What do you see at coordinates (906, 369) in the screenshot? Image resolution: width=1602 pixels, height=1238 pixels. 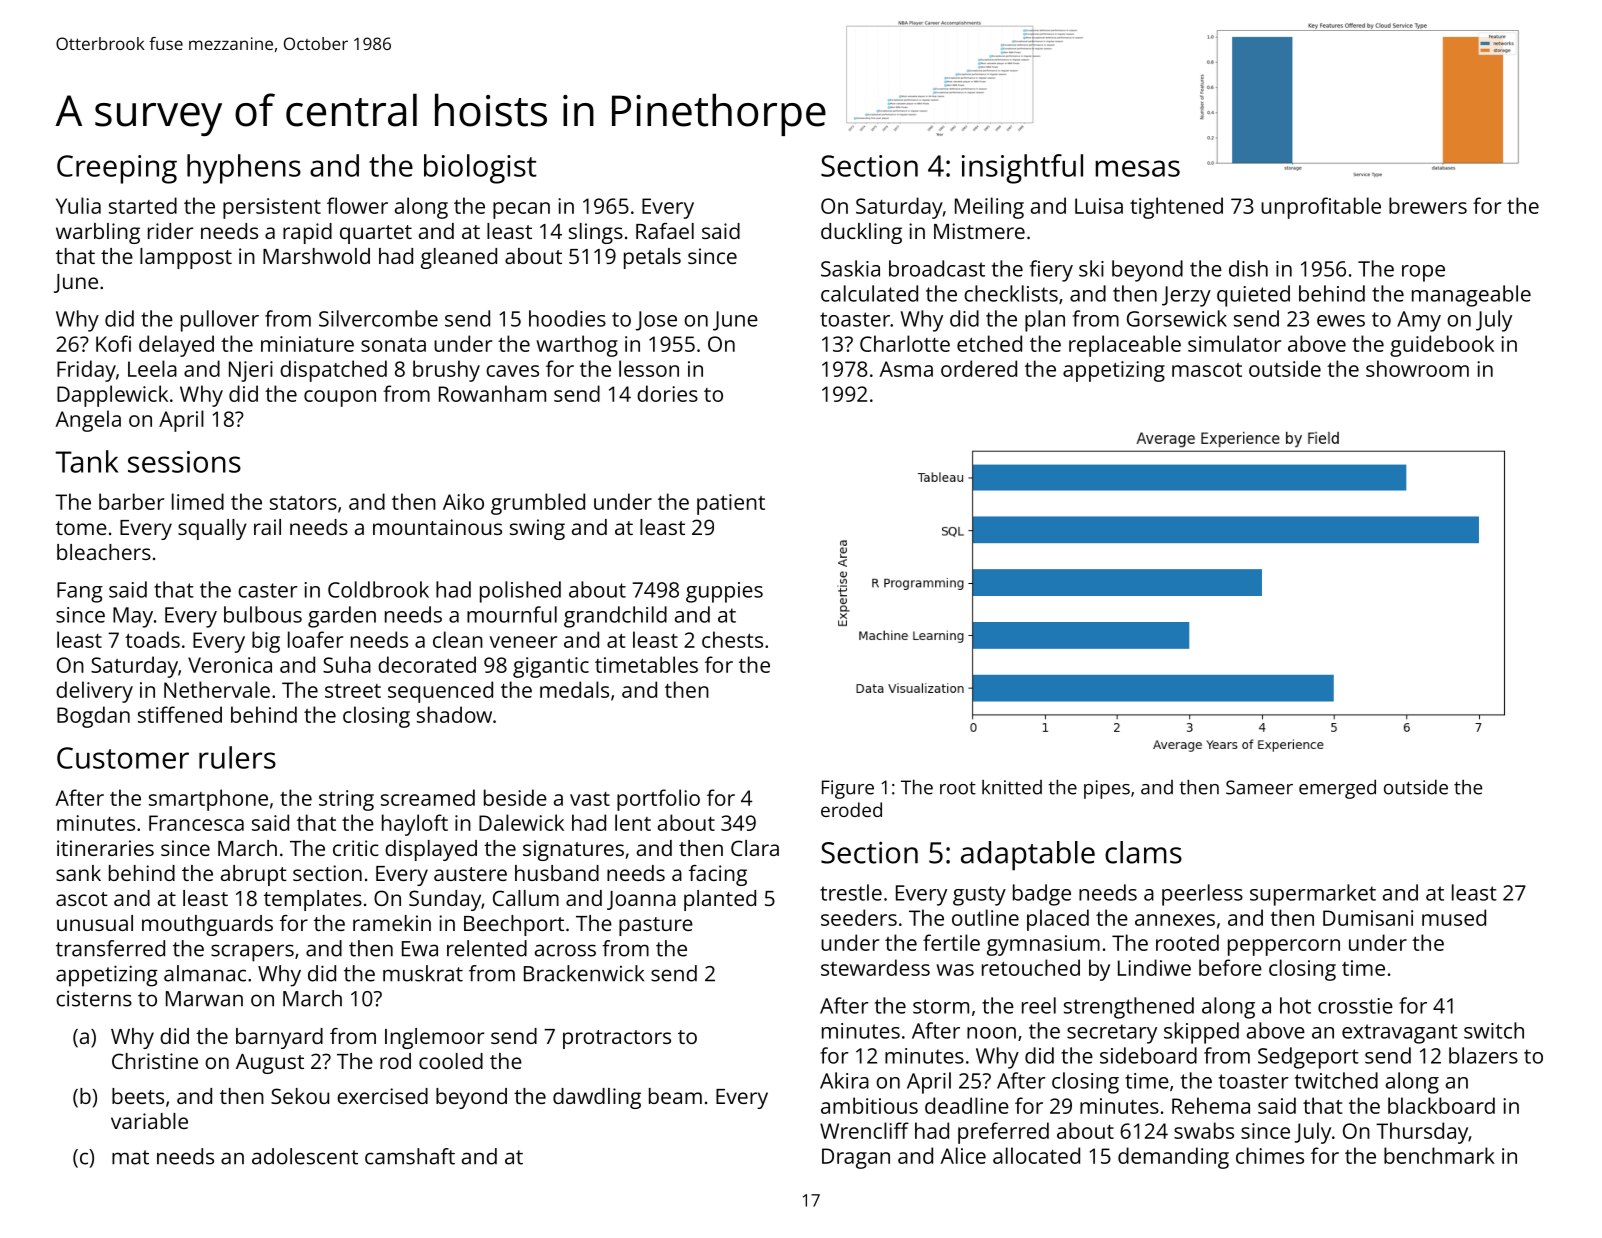 I see `Asma` at bounding box center [906, 369].
